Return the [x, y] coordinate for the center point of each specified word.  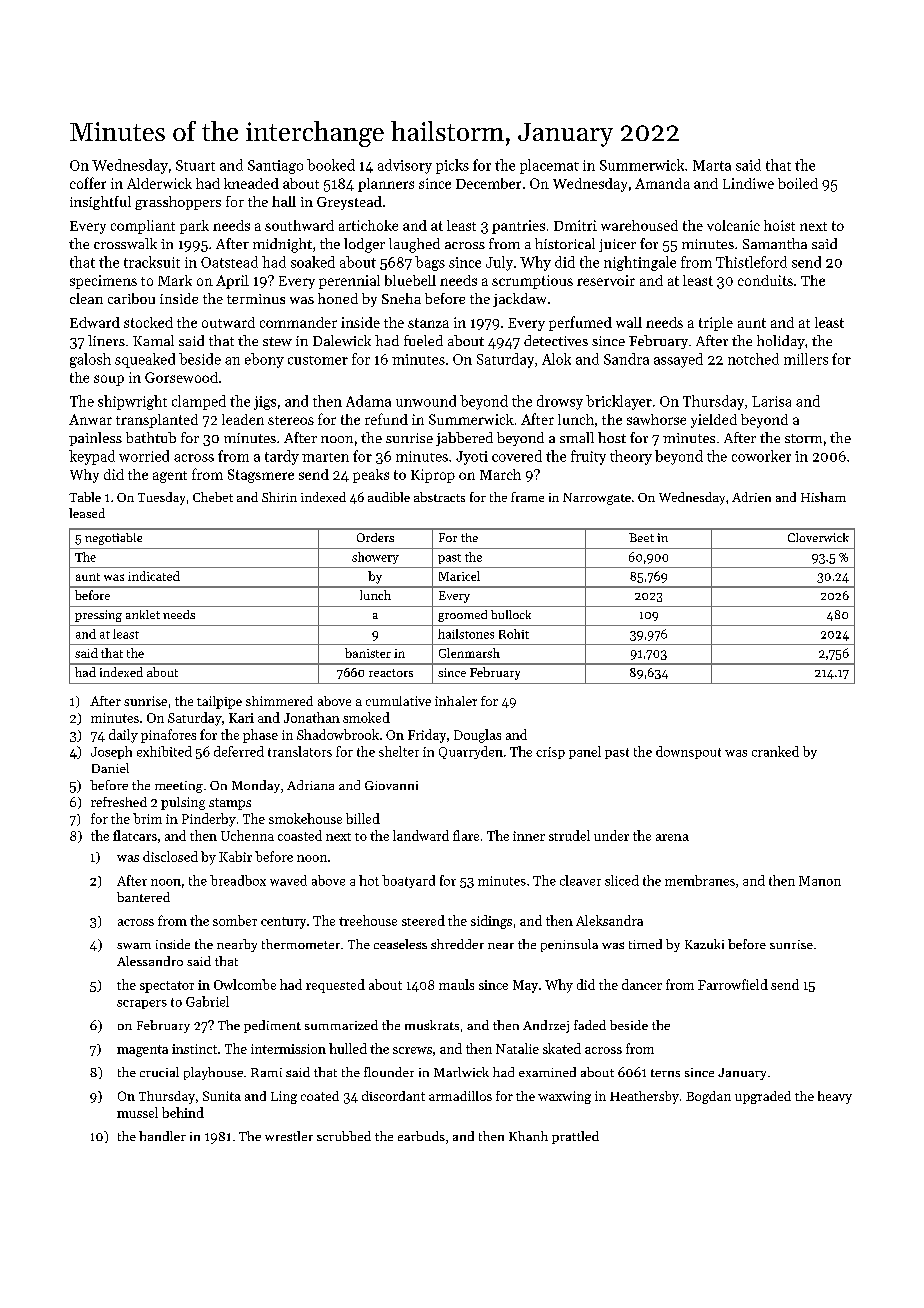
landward [421, 835]
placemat [549, 166]
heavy [835, 1097]
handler [162, 1136]
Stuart [195, 165]
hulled [348, 1048]
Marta [712, 165]
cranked [775, 751]
